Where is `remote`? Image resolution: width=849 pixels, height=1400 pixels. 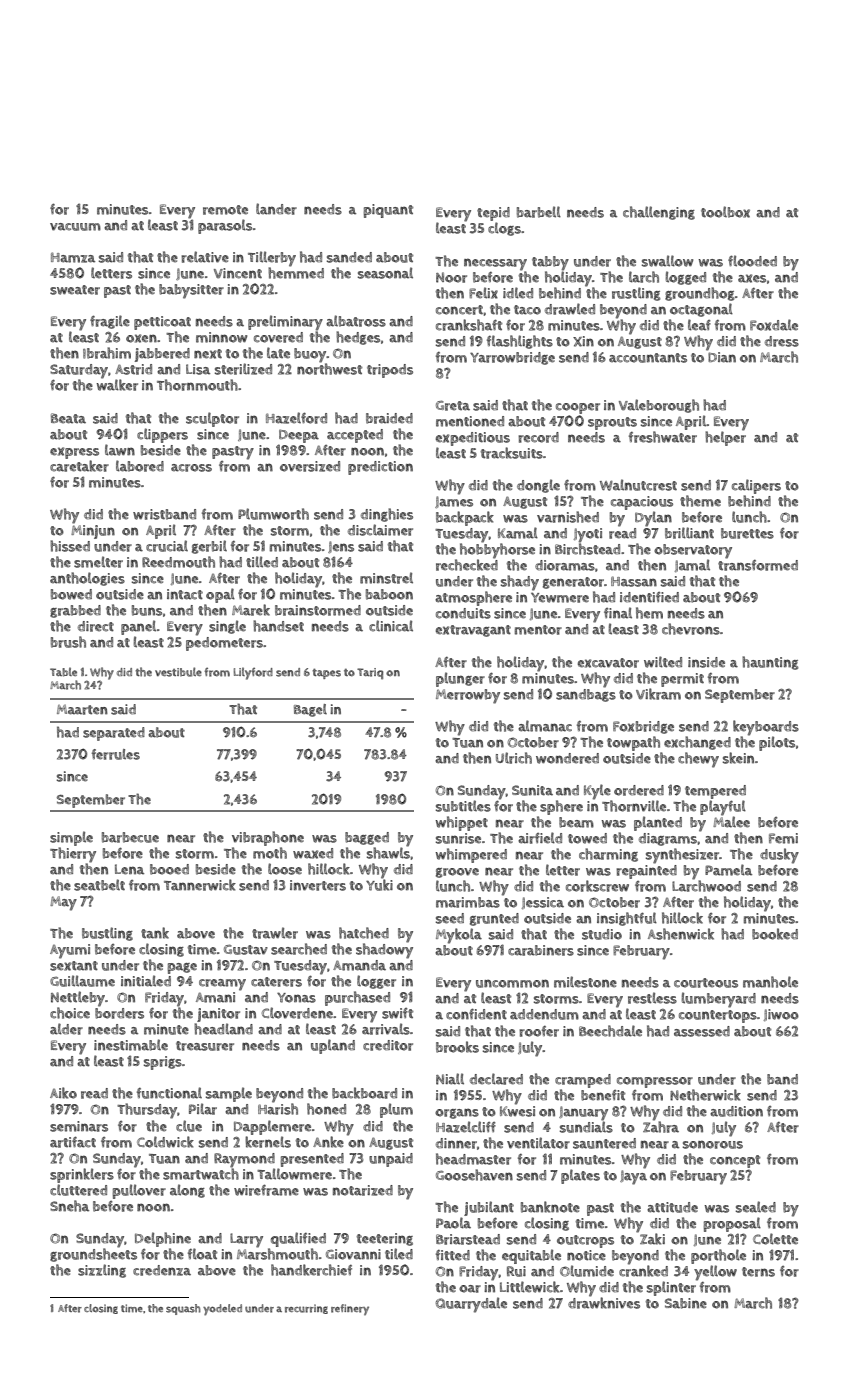
remote is located at coordinates (225, 210).
